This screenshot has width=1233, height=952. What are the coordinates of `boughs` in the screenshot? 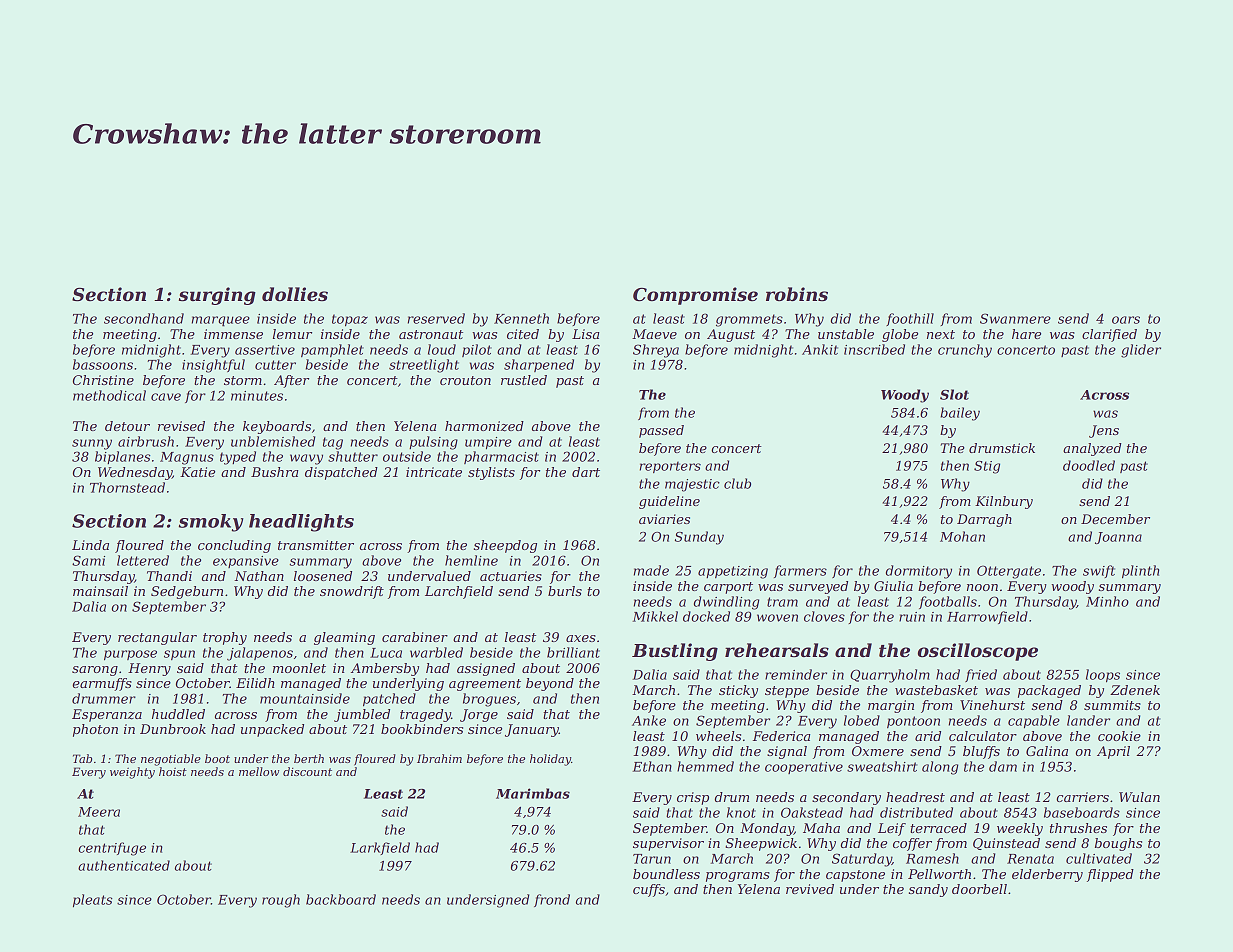 It's located at (1118, 844).
